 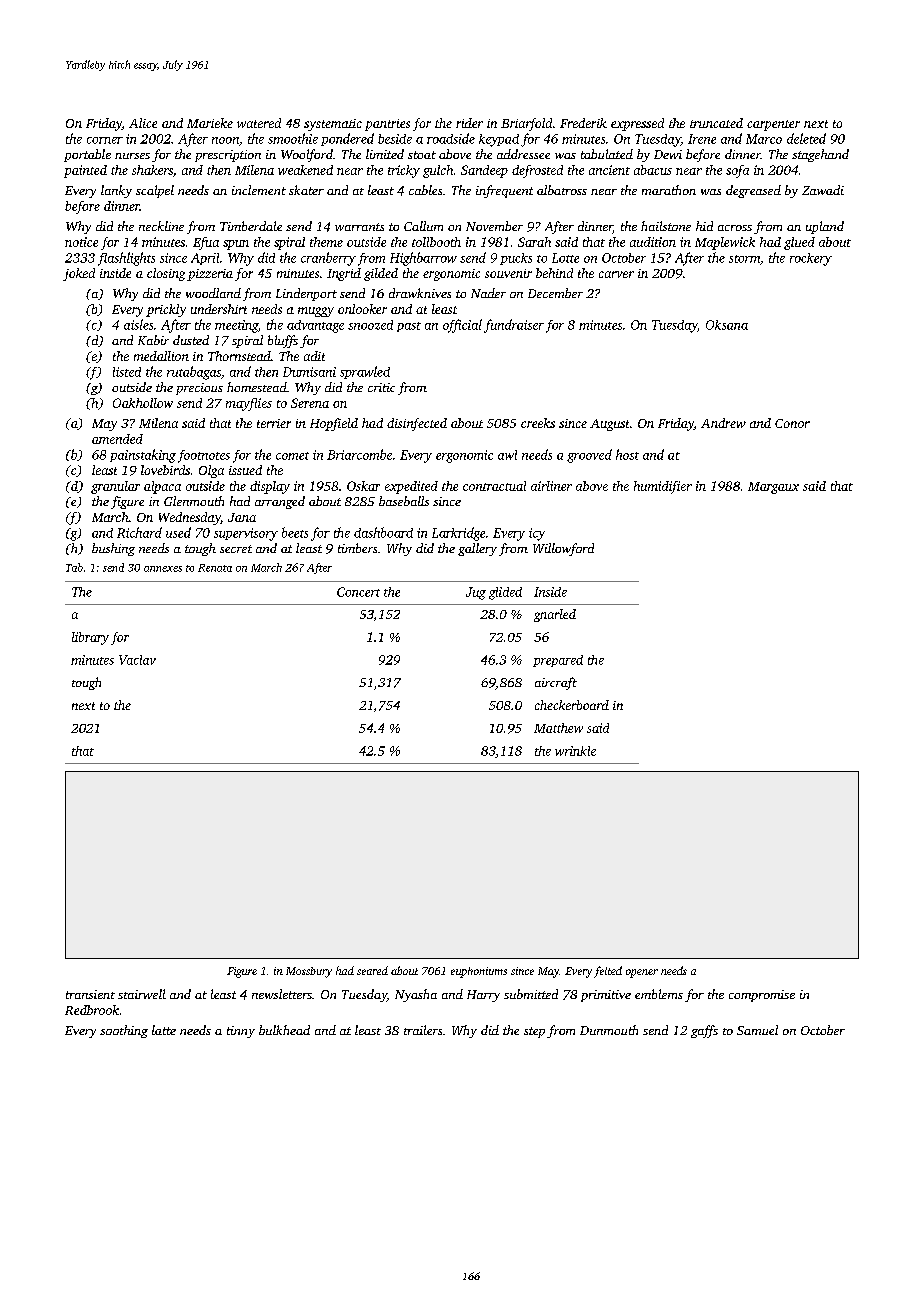 I want to click on December, so click(x=555, y=293).
